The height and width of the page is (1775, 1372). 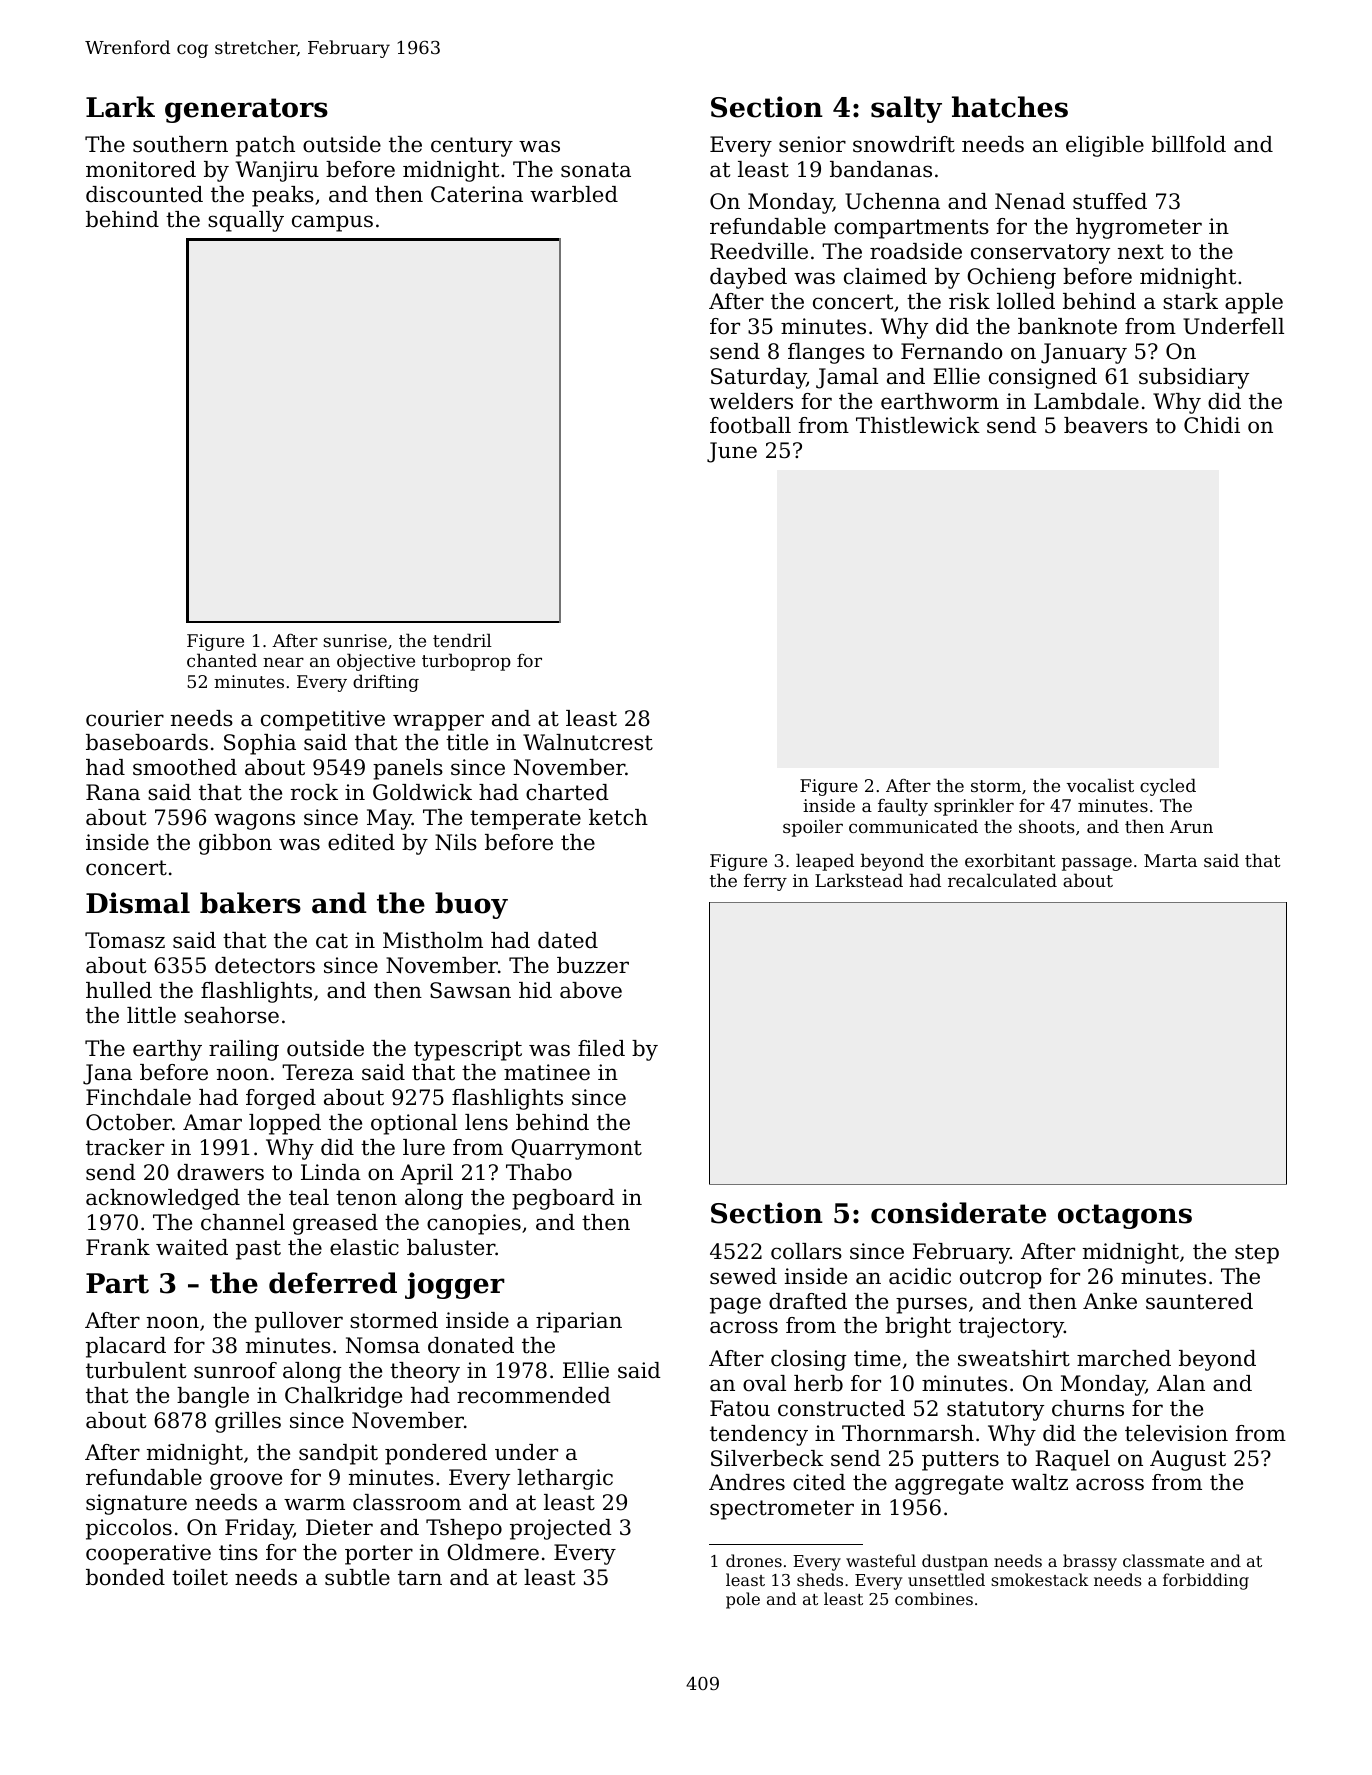 I want to click on edited, so click(x=361, y=842).
